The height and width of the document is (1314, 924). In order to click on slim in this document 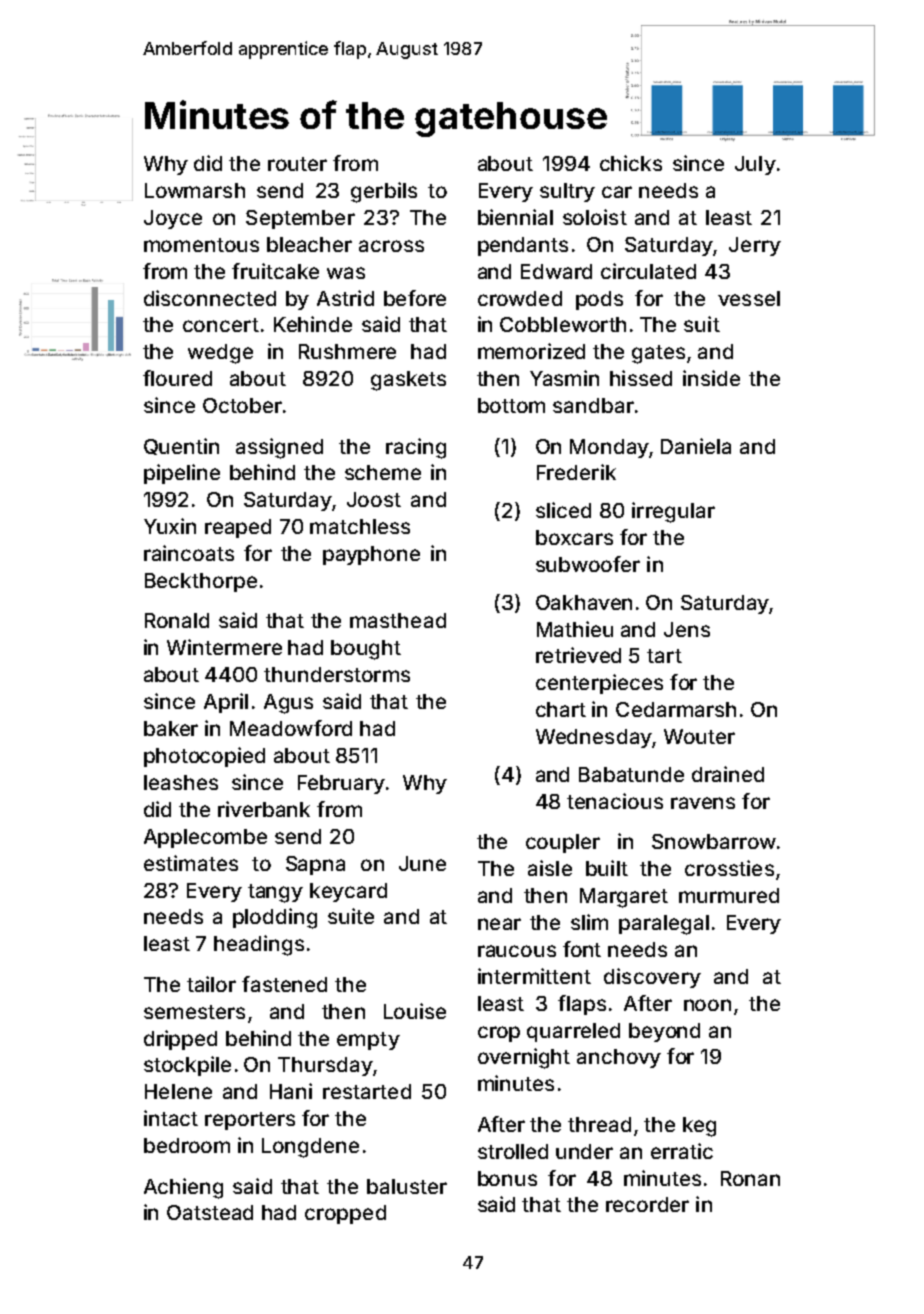, I will do `click(589, 922)`.
